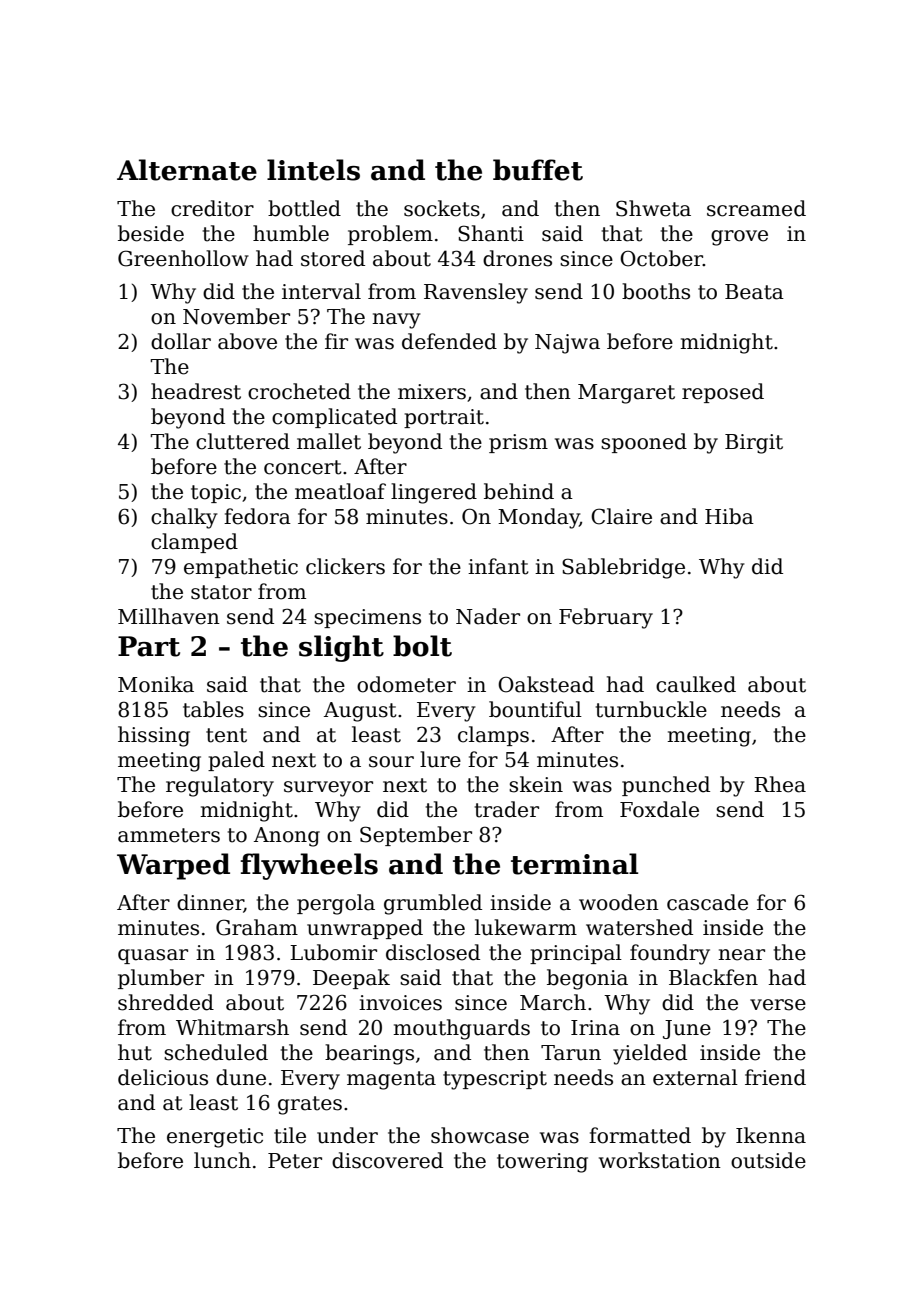  I want to click on buffet, so click(538, 170).
